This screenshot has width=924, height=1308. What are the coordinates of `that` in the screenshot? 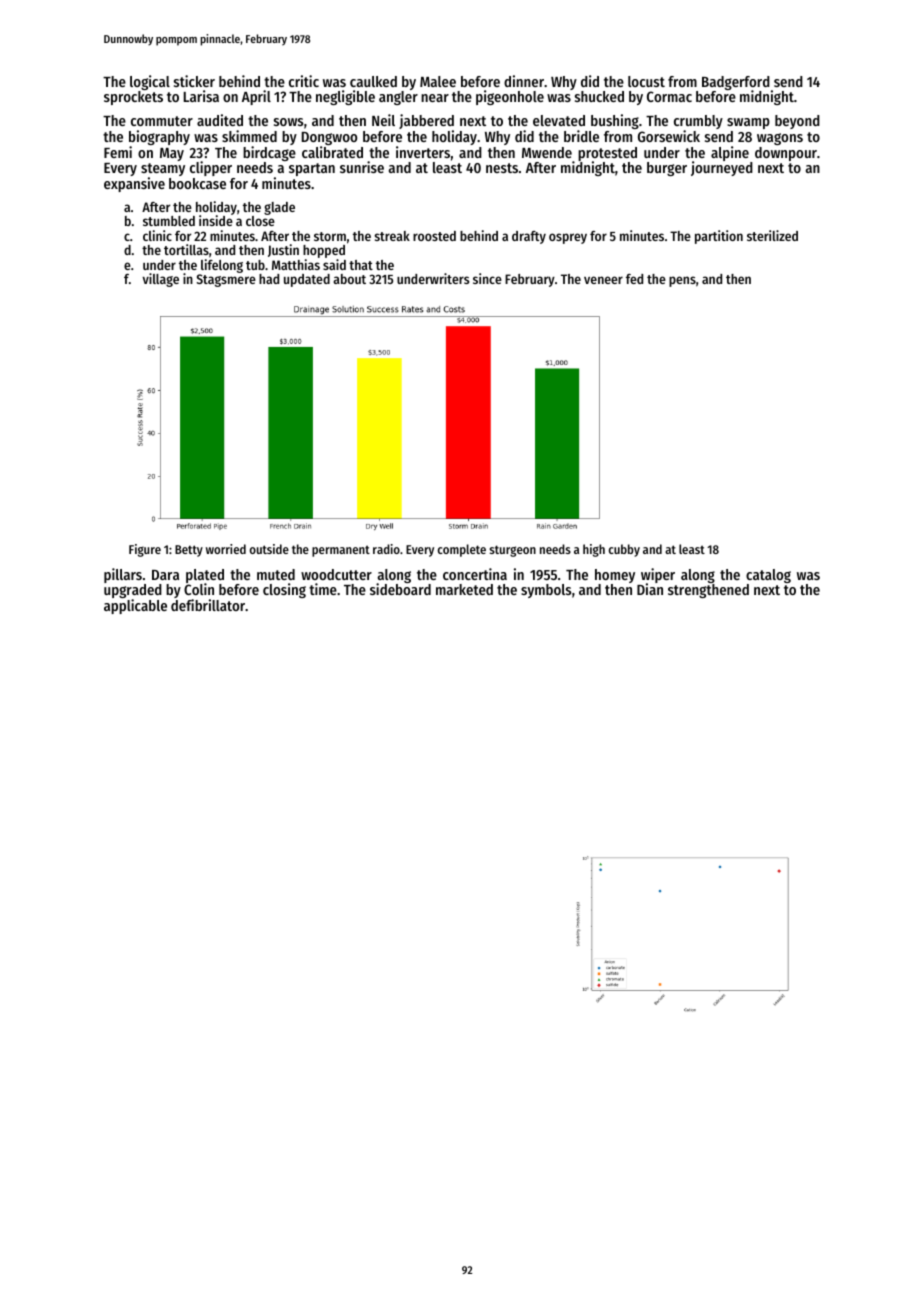 It's located at (361, 265).
